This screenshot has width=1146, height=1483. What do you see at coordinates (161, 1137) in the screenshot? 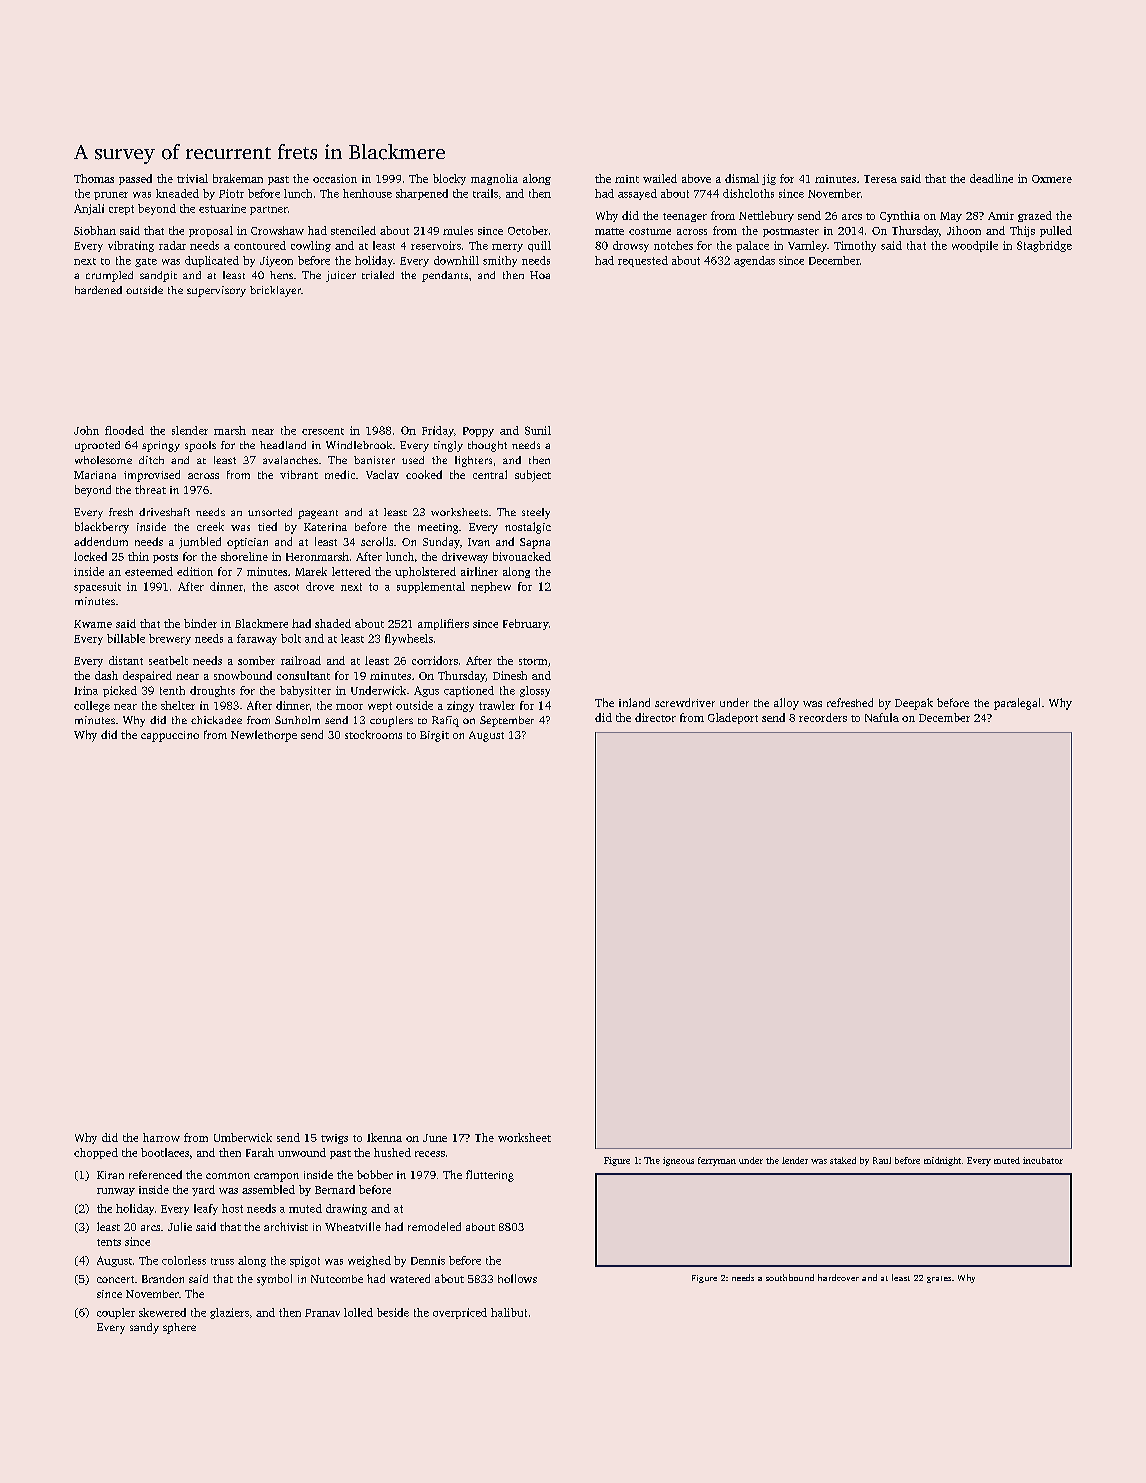
I see `harrow` at bounding box center [161, 1137].
